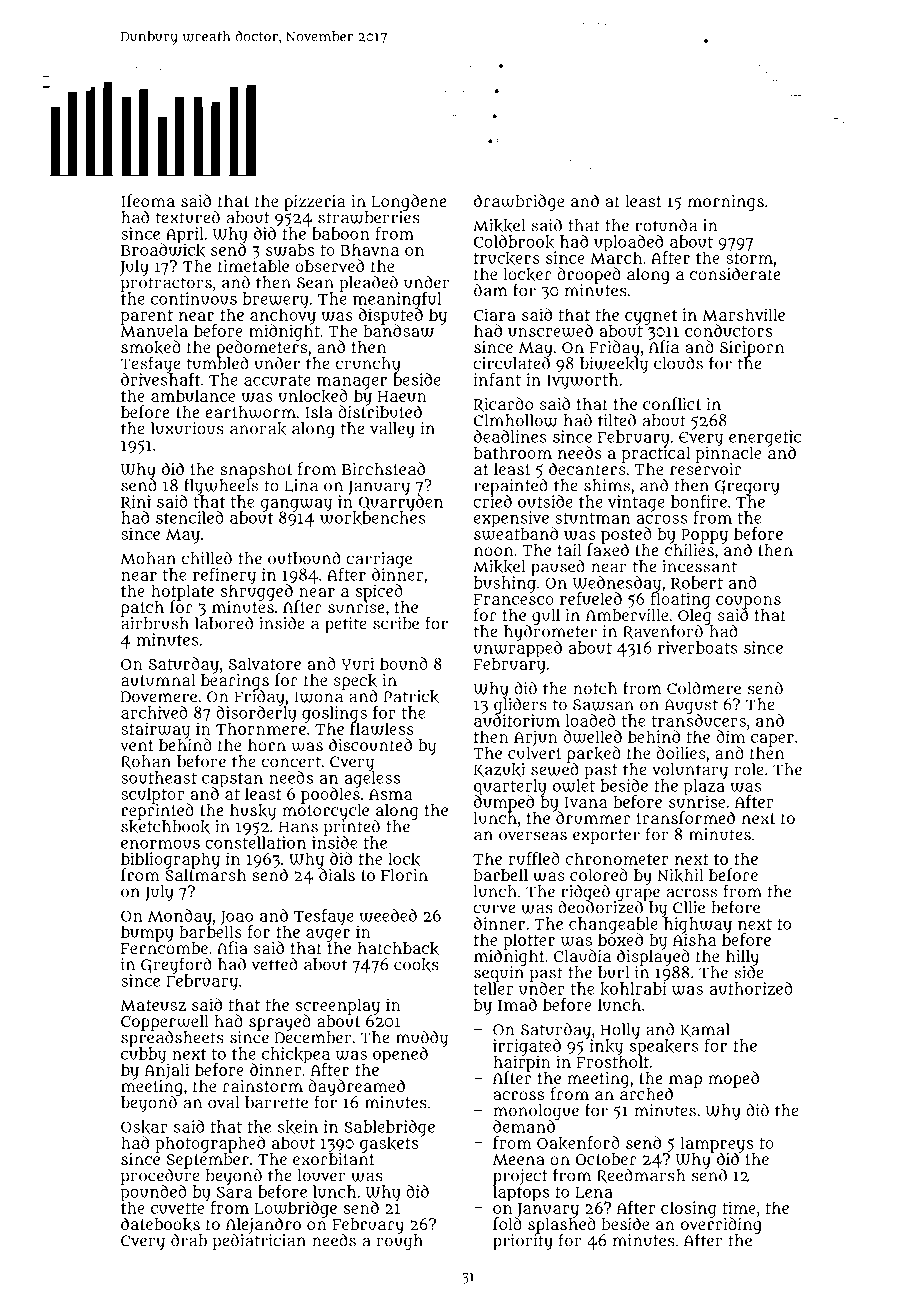 Image resolution: width=924 pixels, height=1308 pixels. What do you see at coordinates (224, 623) in the screenshot?
I see `labored` at bounding box center [224, 623].
